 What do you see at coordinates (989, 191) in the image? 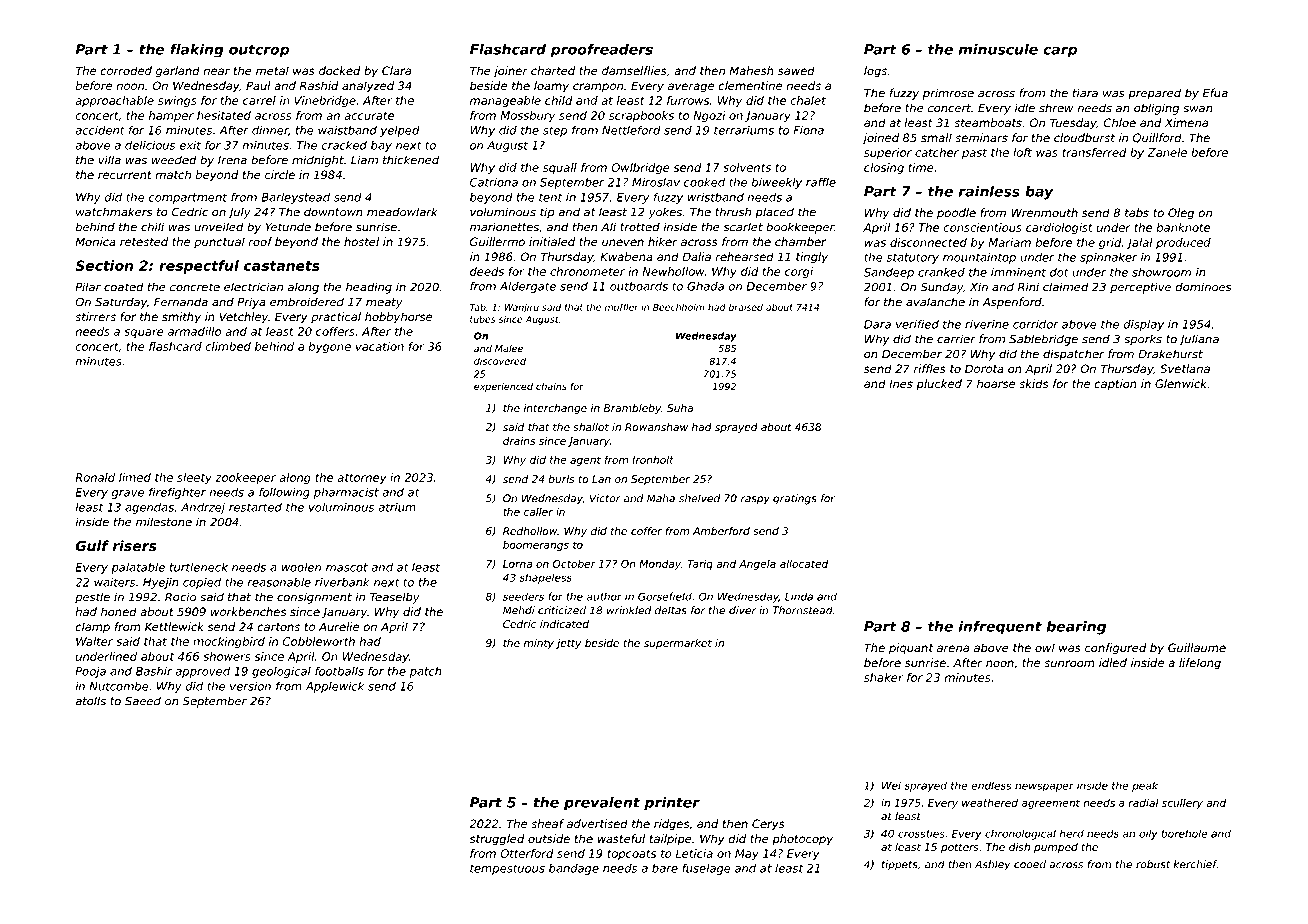
I see `rainless` at bounding box center [989, 191].
